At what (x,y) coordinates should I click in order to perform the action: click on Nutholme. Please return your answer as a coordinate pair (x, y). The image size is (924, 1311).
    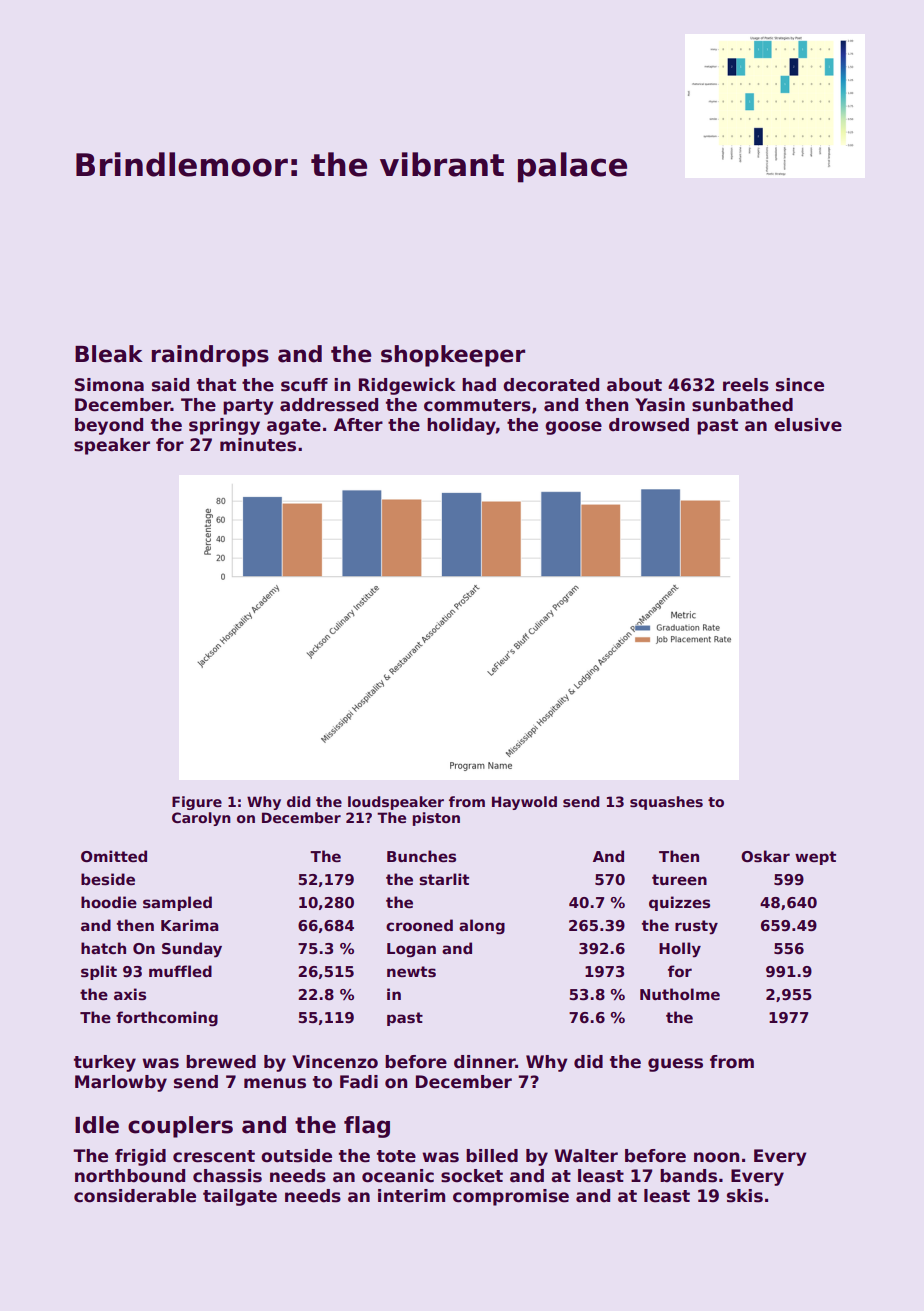
    Looking at the image, I should click on (680, 994).
